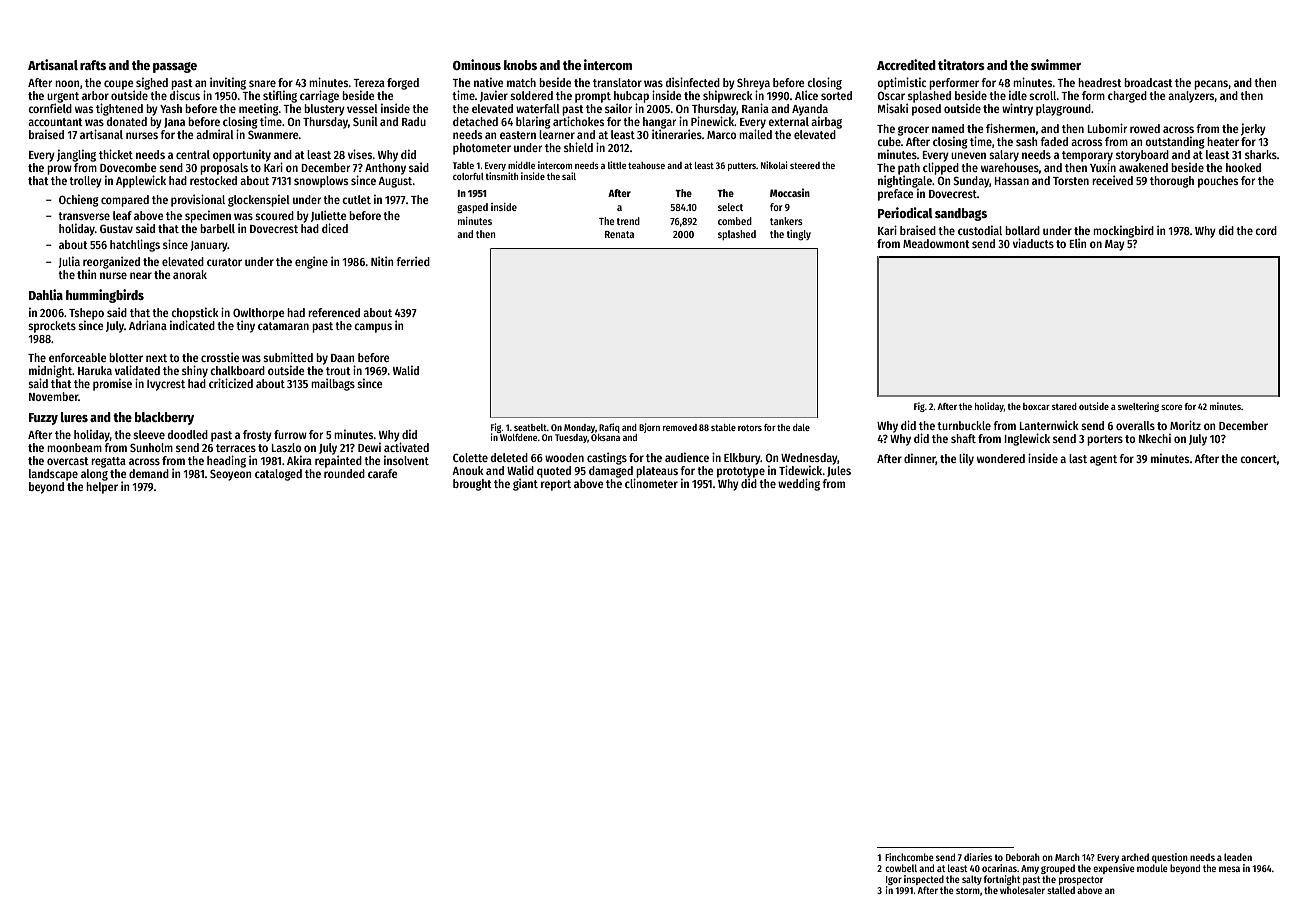 This screenshot has width=1308, height=924. What do you see at coordinates (195, 371) in the screenshot?
I see `shiny` at bounding box center [195, 371].
